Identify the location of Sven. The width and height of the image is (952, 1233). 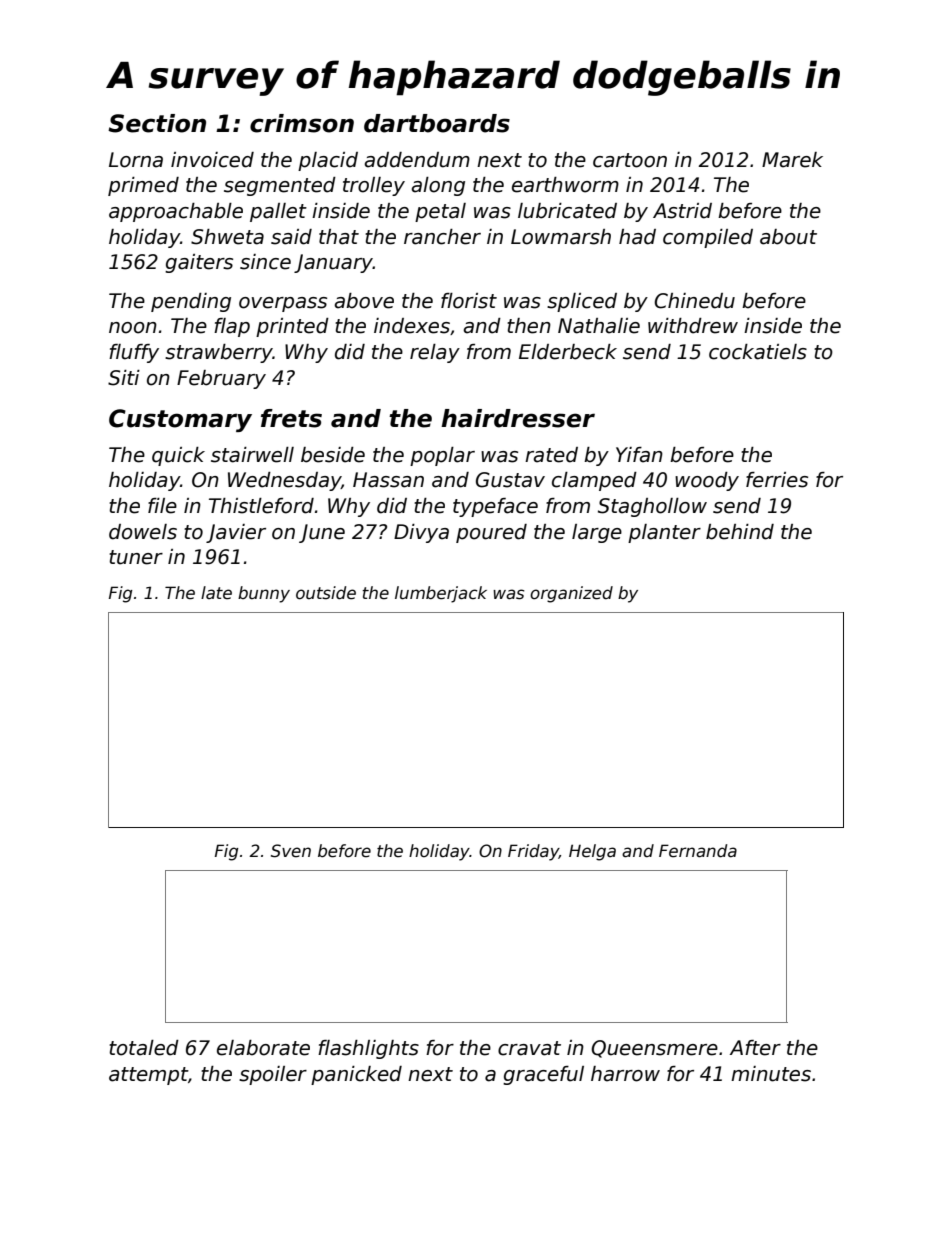
(291, 851).
